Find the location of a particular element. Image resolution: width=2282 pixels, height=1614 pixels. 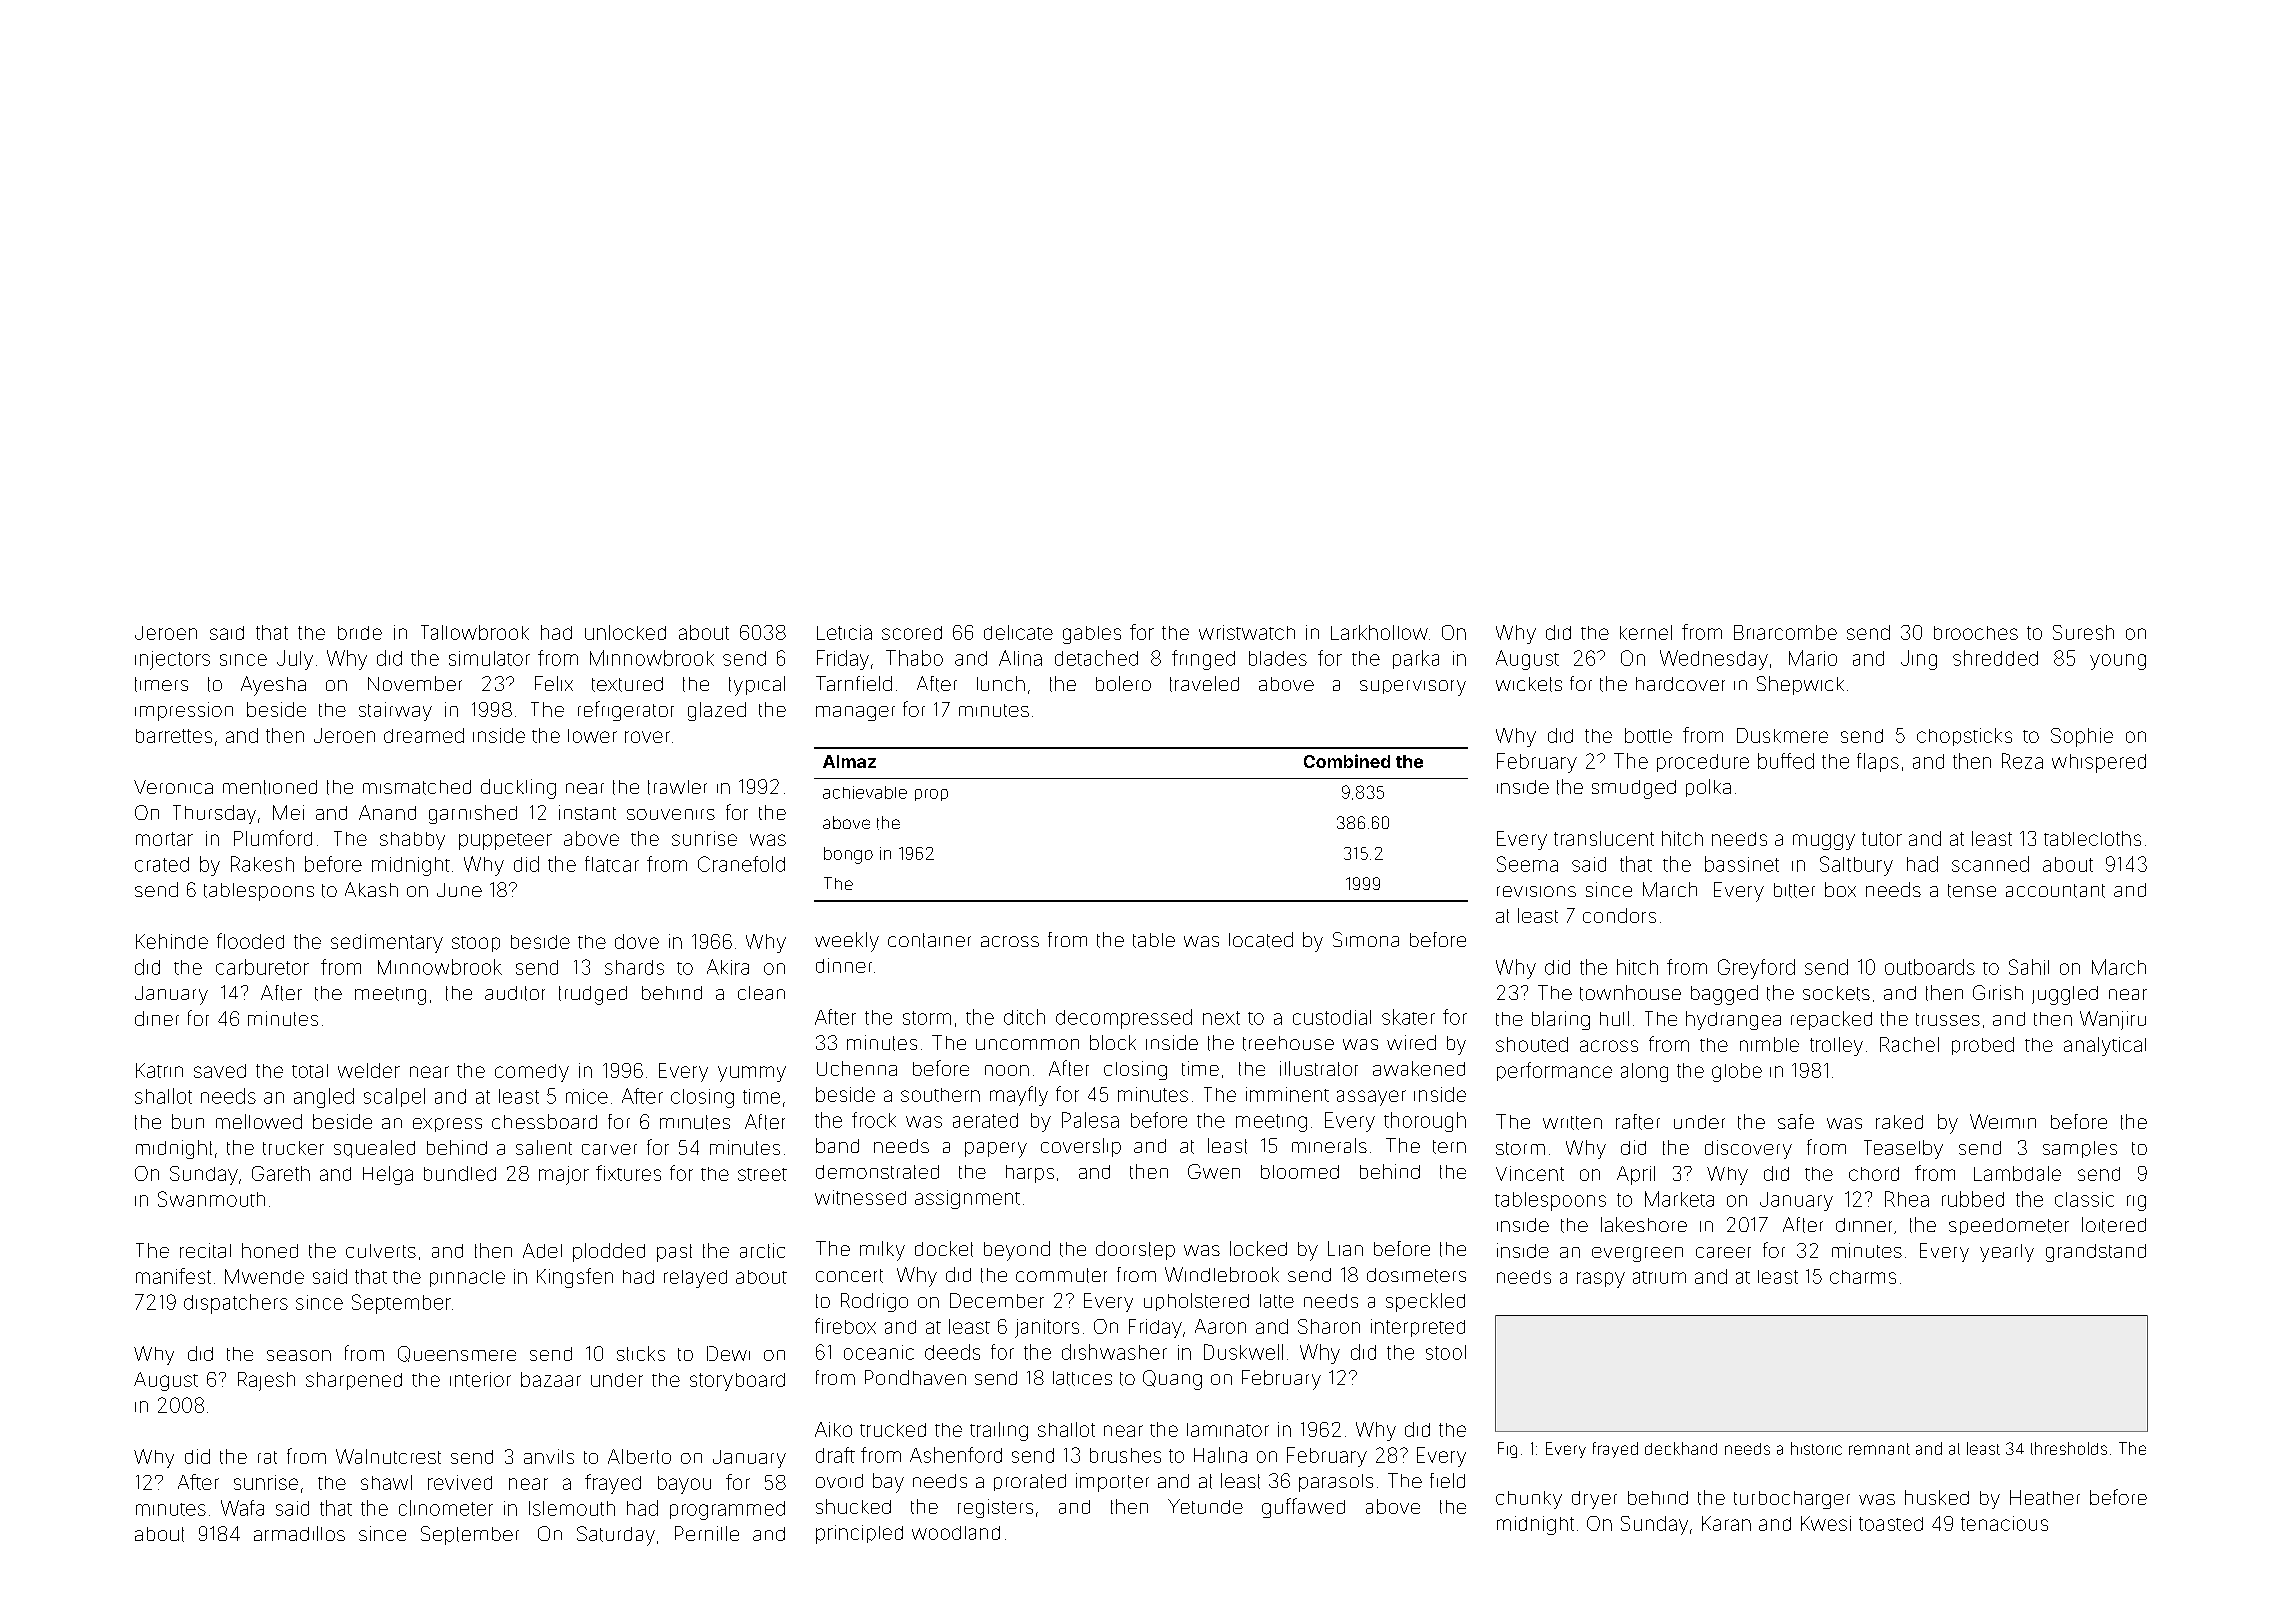

auditor is located at coordinates (515, 993).
